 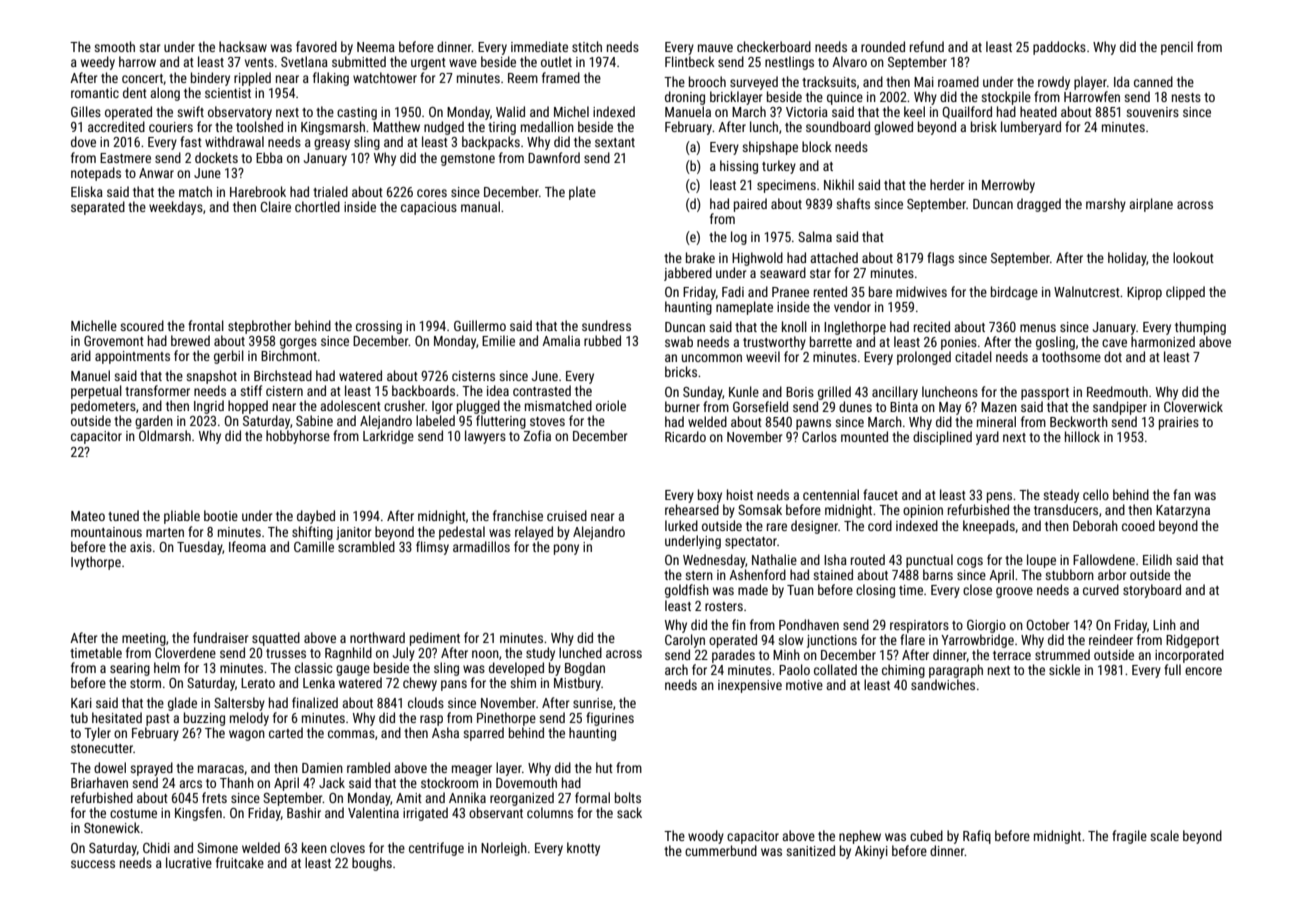 What do you see at coordinates (947, 184) in the document?
I see `herder` at bounding box center [947, 184].
